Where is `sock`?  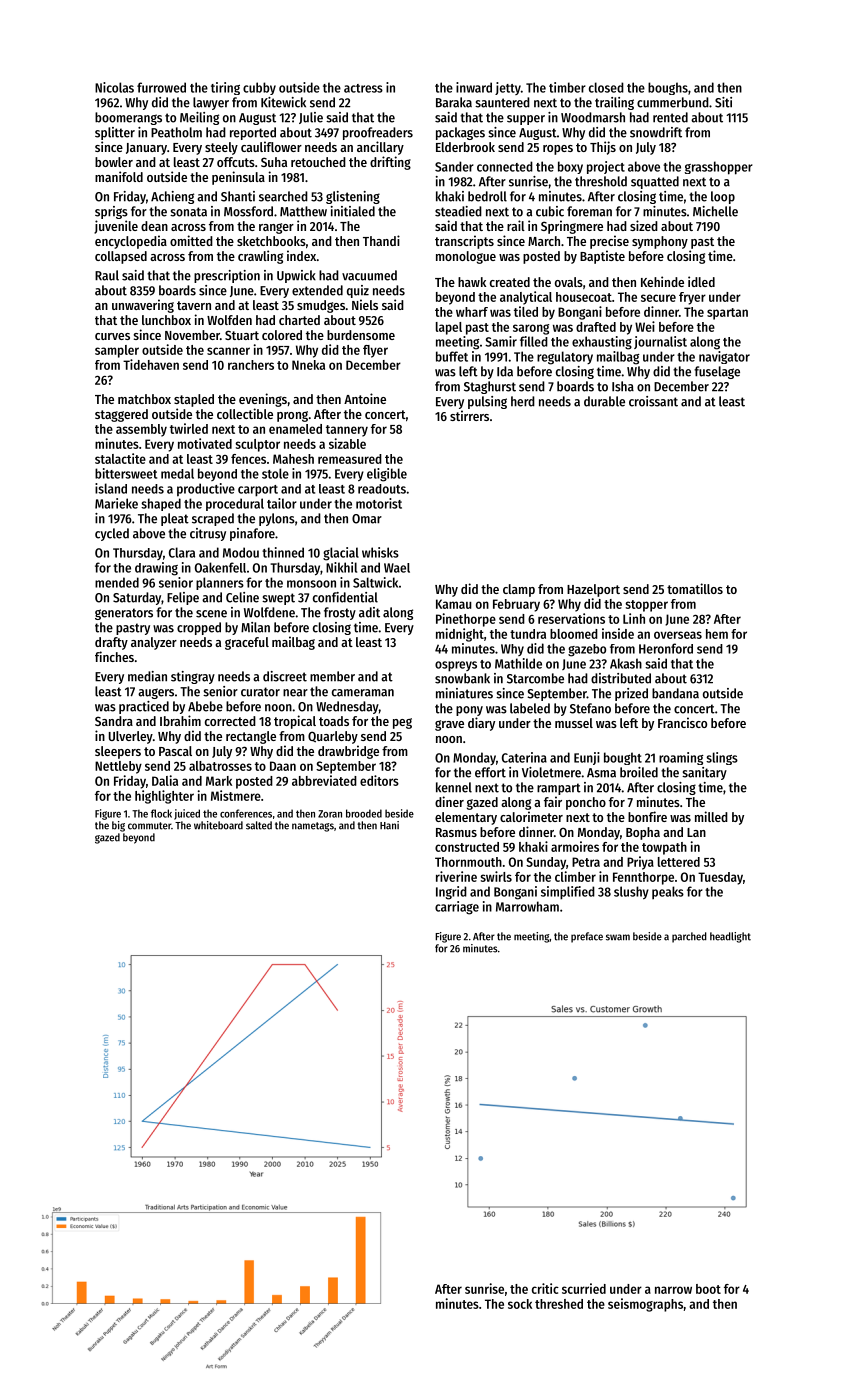
sock is located at coordinates (520, 1304).
